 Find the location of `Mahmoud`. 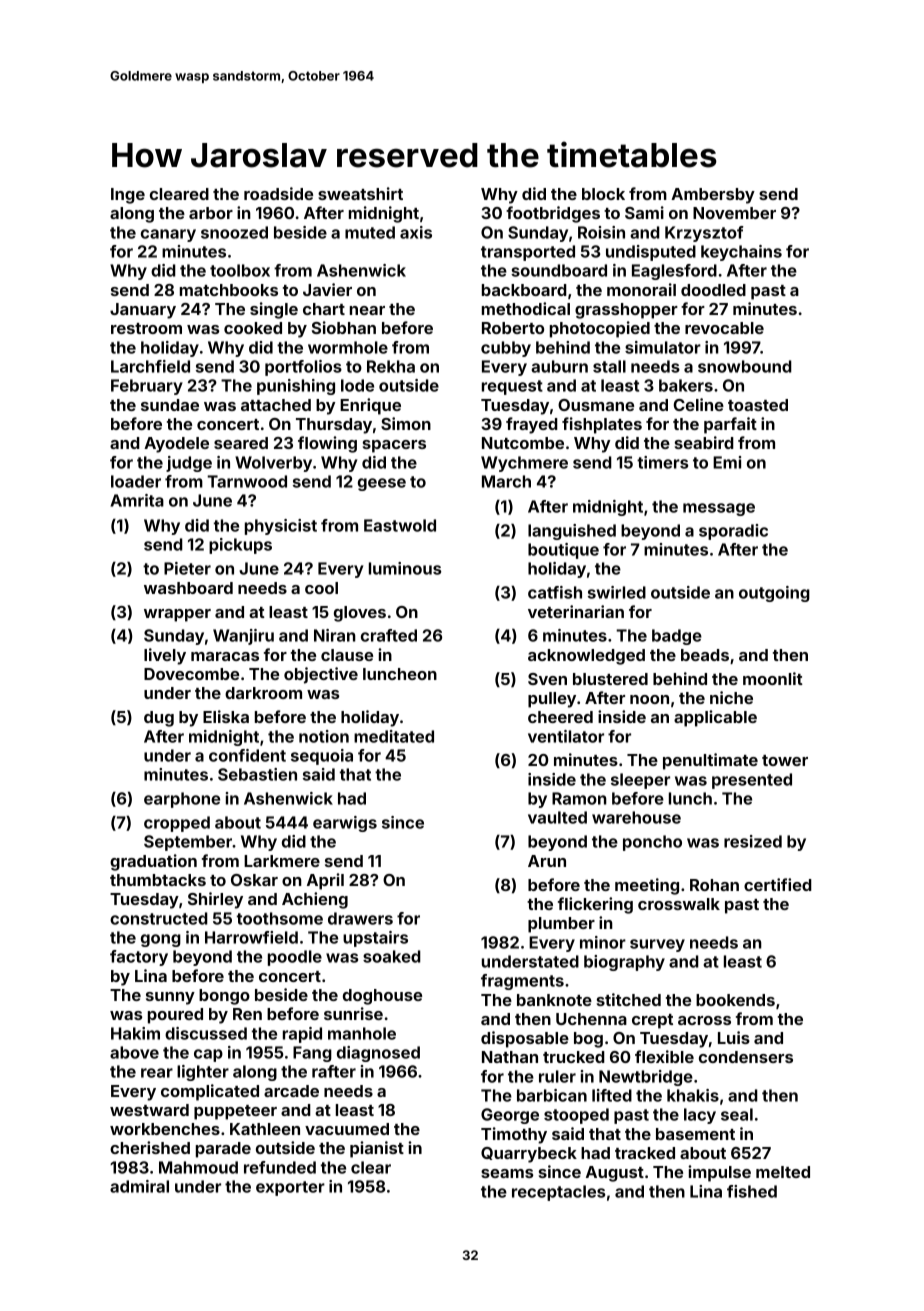

Mahmoud is located at coordinates (198, 1167).
